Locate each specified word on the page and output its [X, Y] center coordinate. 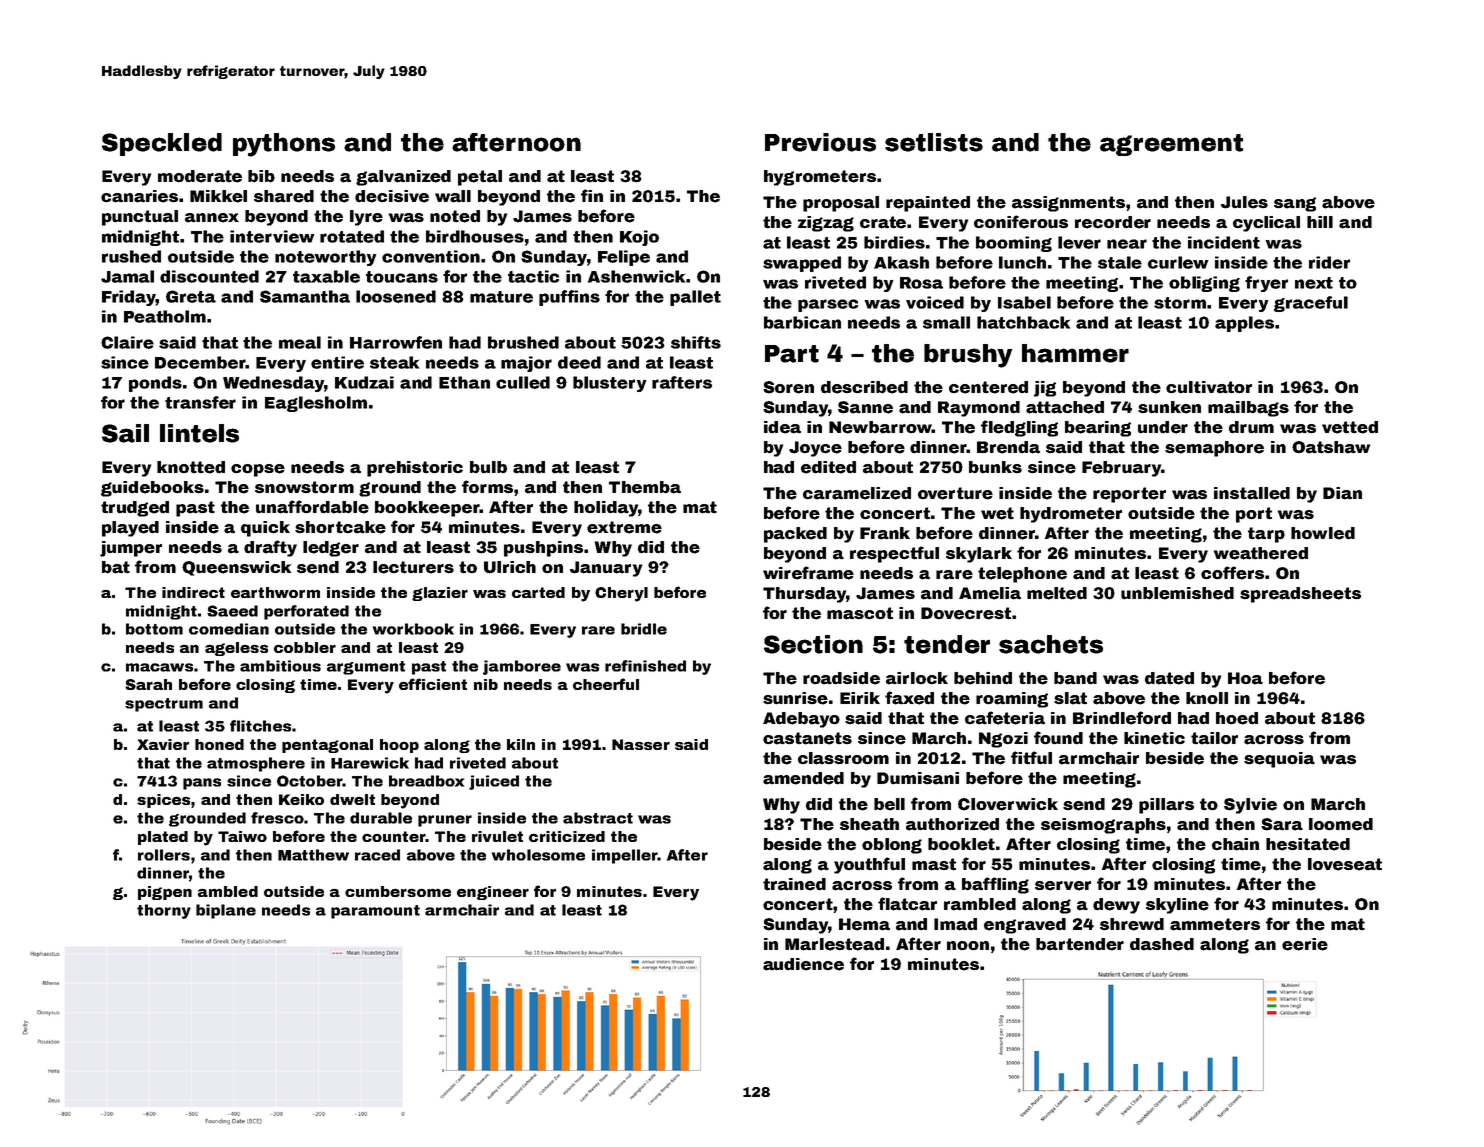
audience [803, 964]
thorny [164, 911]
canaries [139, 196]
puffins [569, 298]
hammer [1075, 353]
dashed [1162, 944]
